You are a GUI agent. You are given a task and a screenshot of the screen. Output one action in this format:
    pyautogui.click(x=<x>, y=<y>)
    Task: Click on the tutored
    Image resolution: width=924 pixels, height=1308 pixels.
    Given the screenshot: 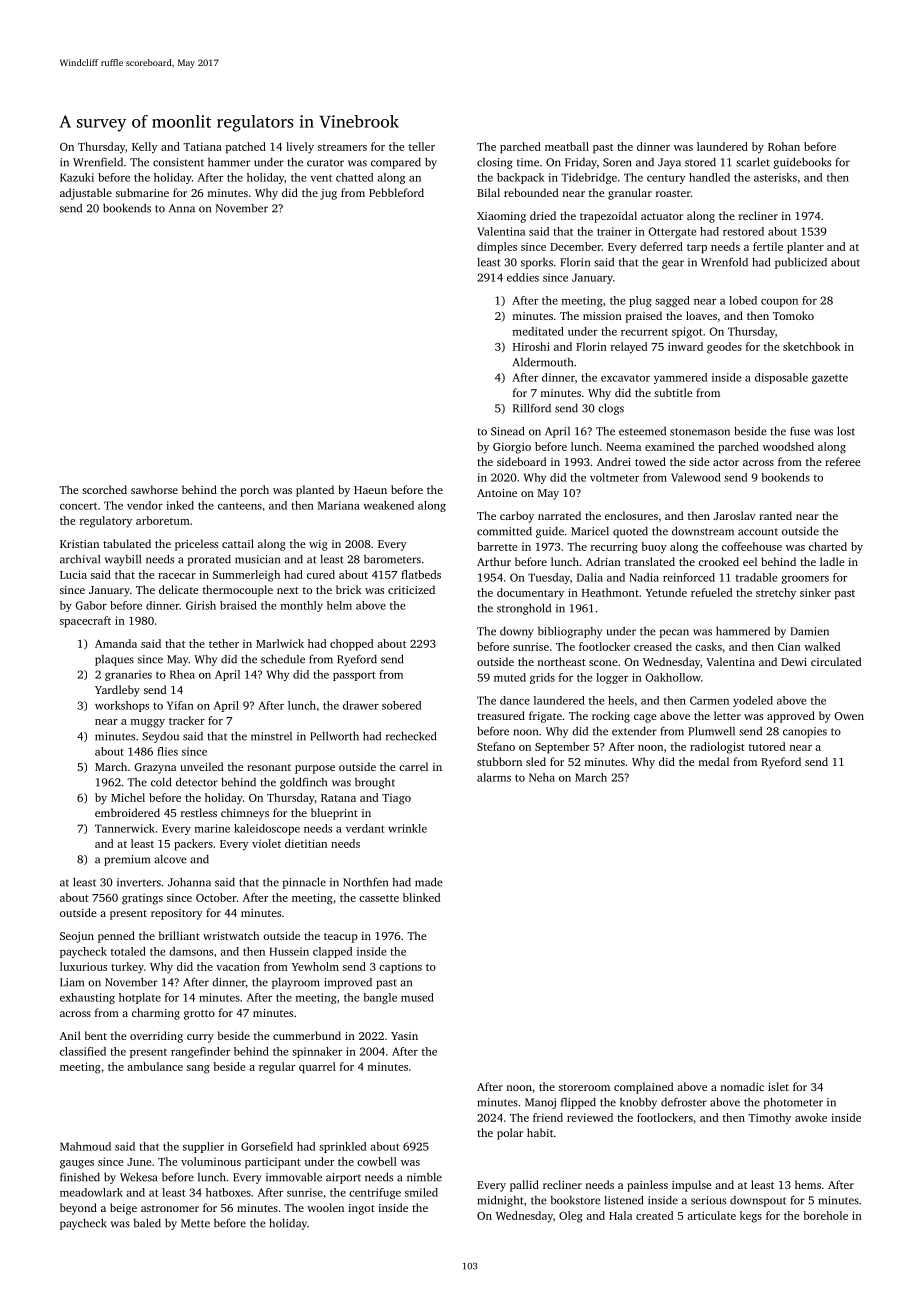 What is the action you would take?
    pyautogui.click(x=767, y=746)
